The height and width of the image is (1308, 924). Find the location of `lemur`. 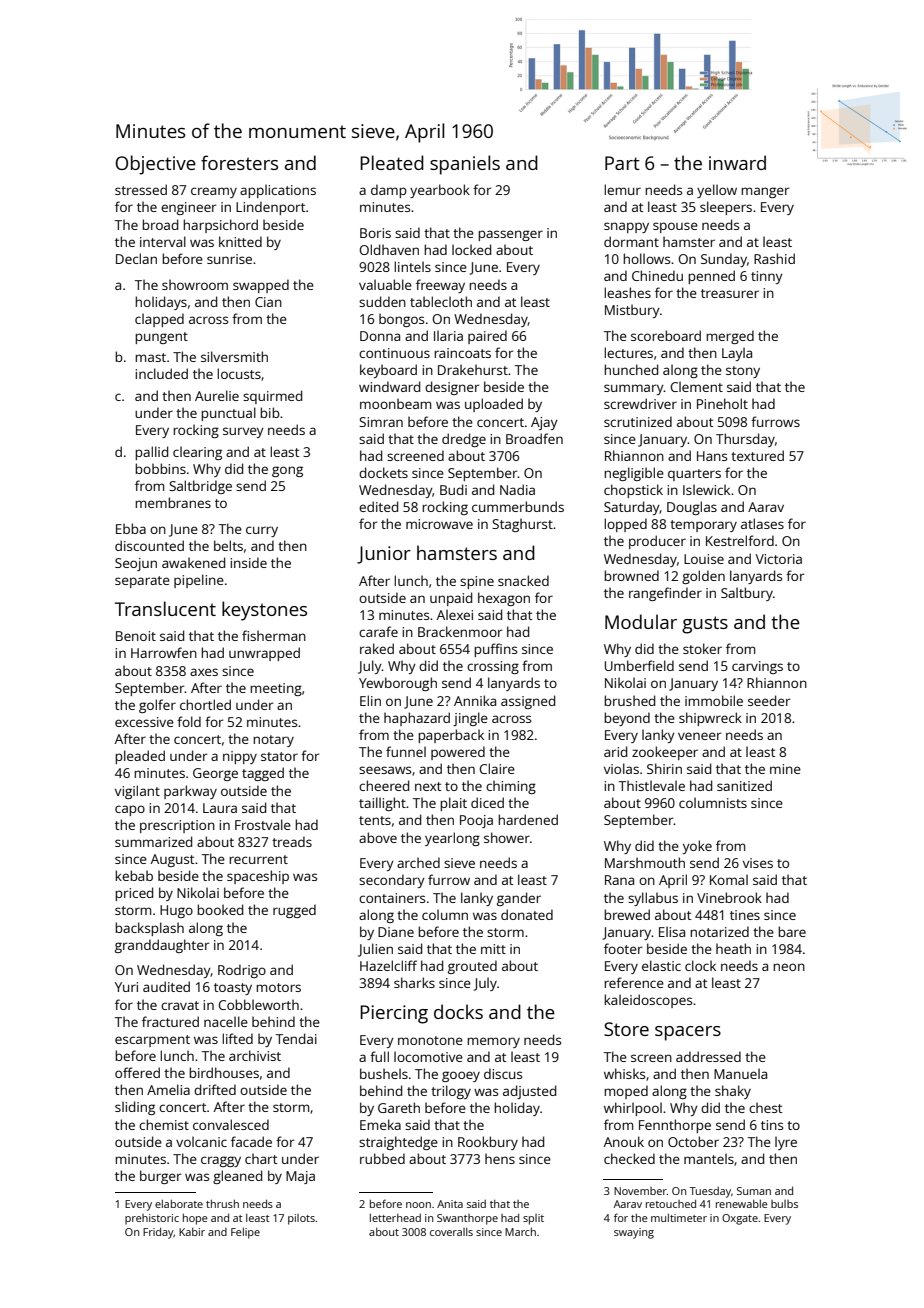

lemur is located at coordinates (622, 189).
